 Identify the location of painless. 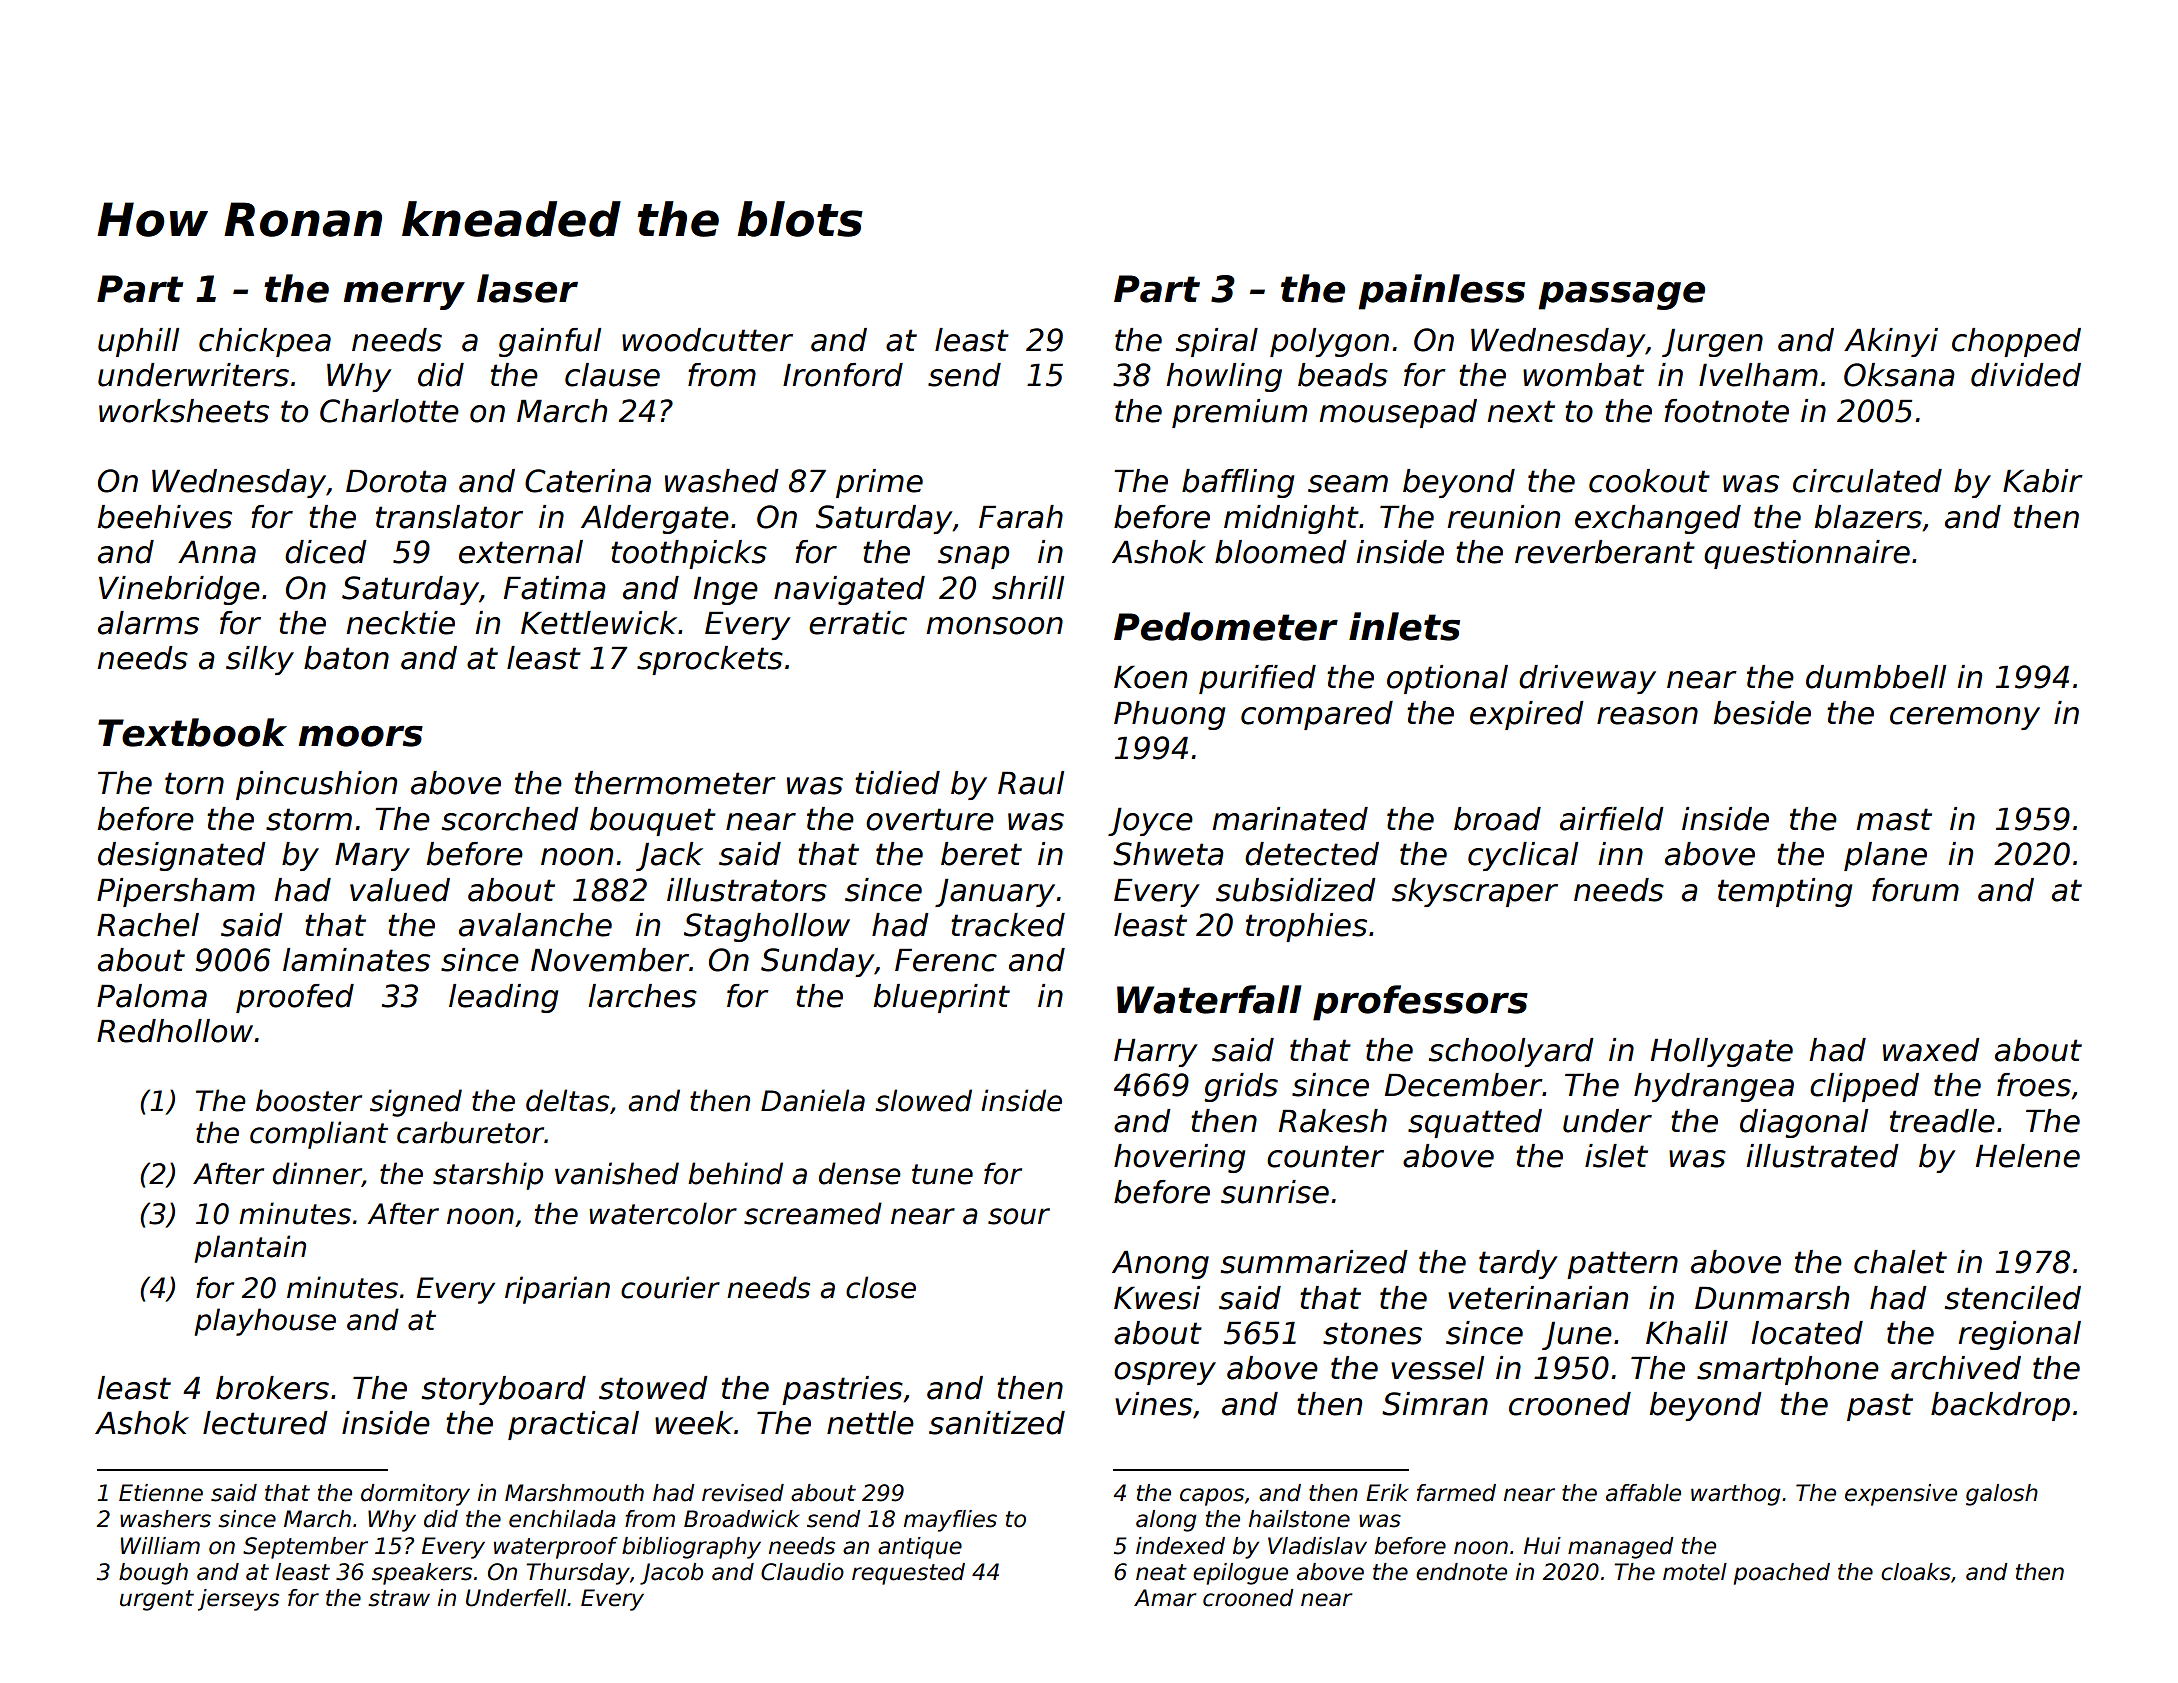
(1441, 292).
